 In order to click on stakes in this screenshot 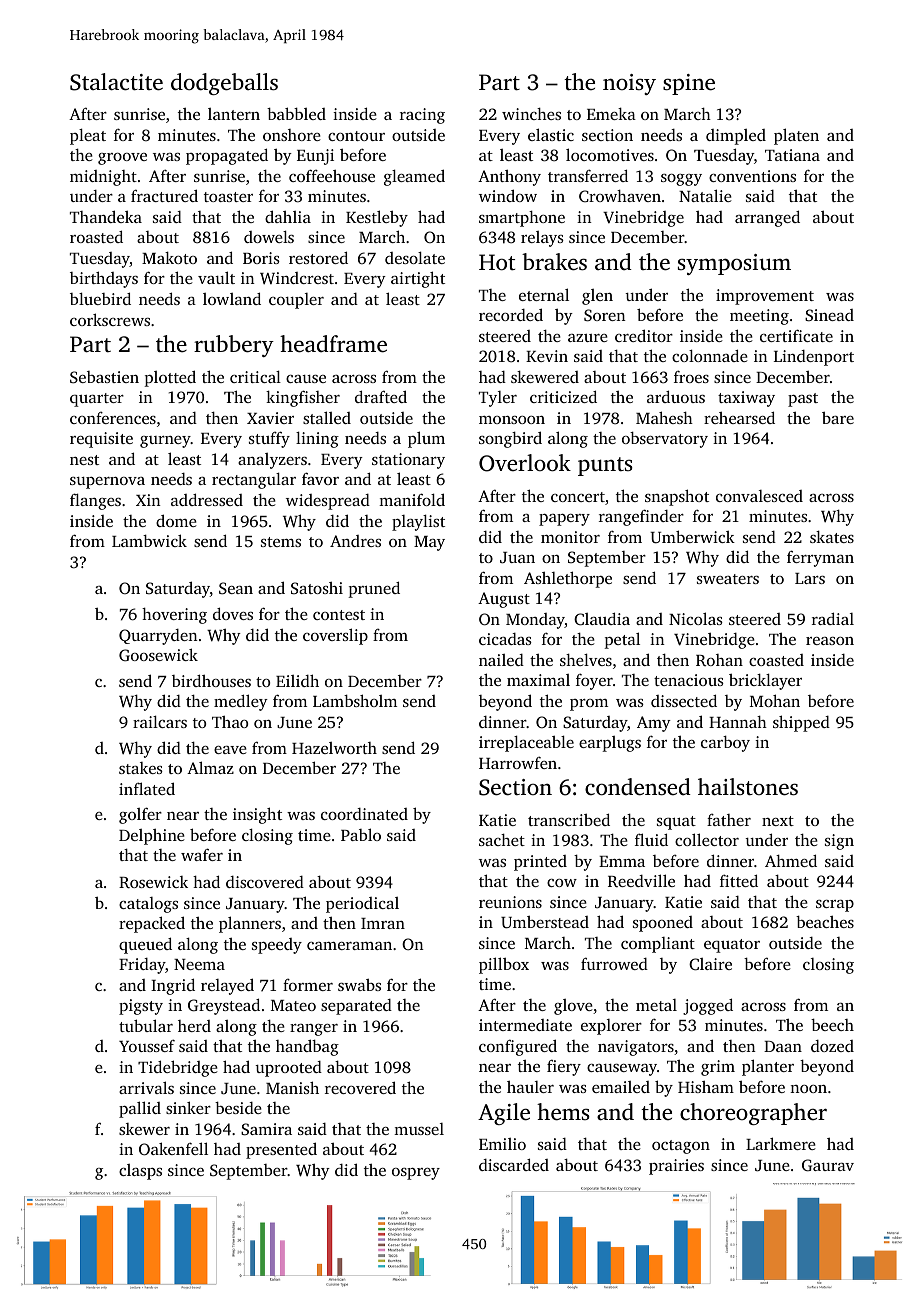, I will do `click(141, 768)`.
